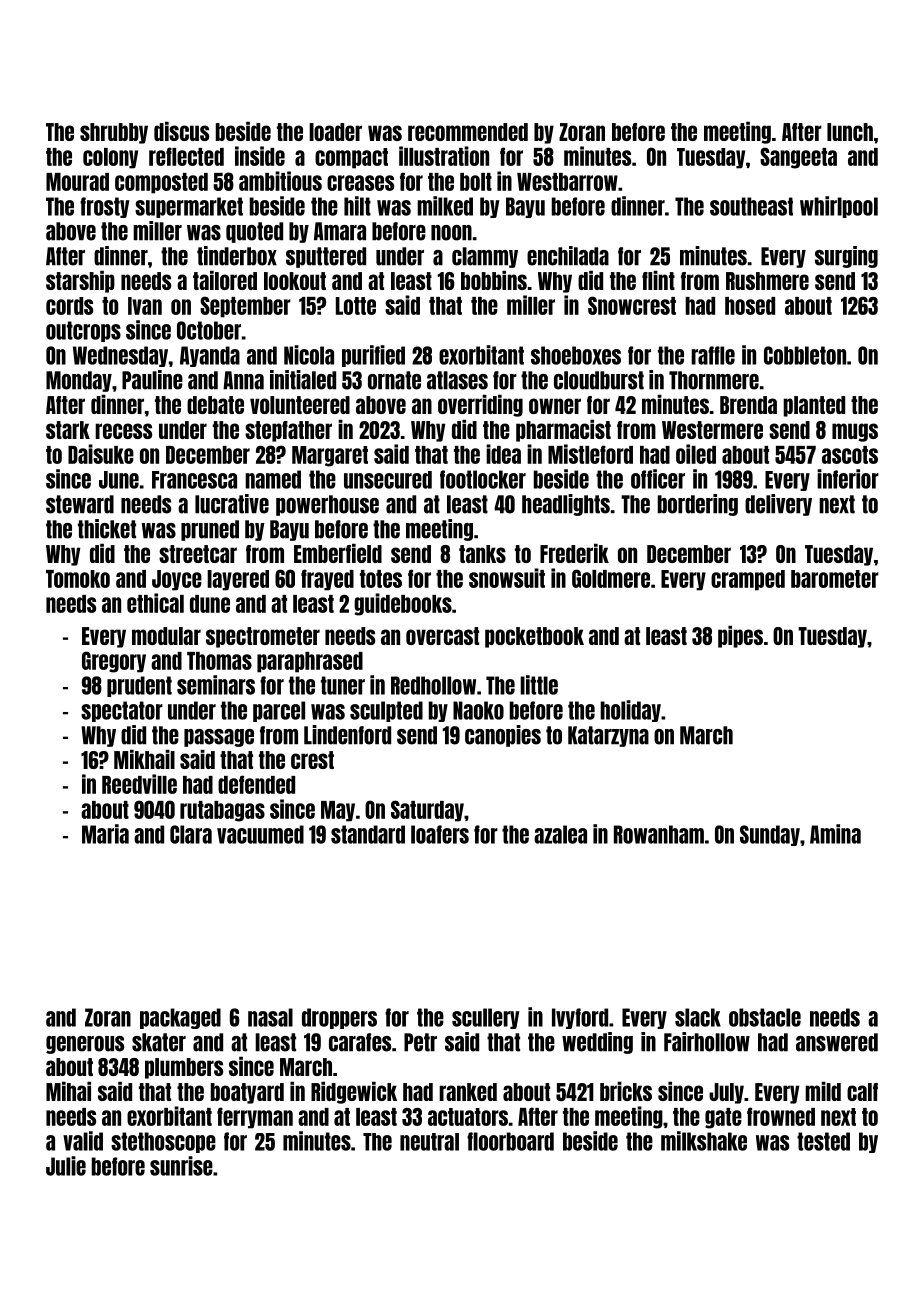 This page has height=1314, width=924. Describe the element at coordinates (748, 580) in the page. I see `cramped` at that location.
